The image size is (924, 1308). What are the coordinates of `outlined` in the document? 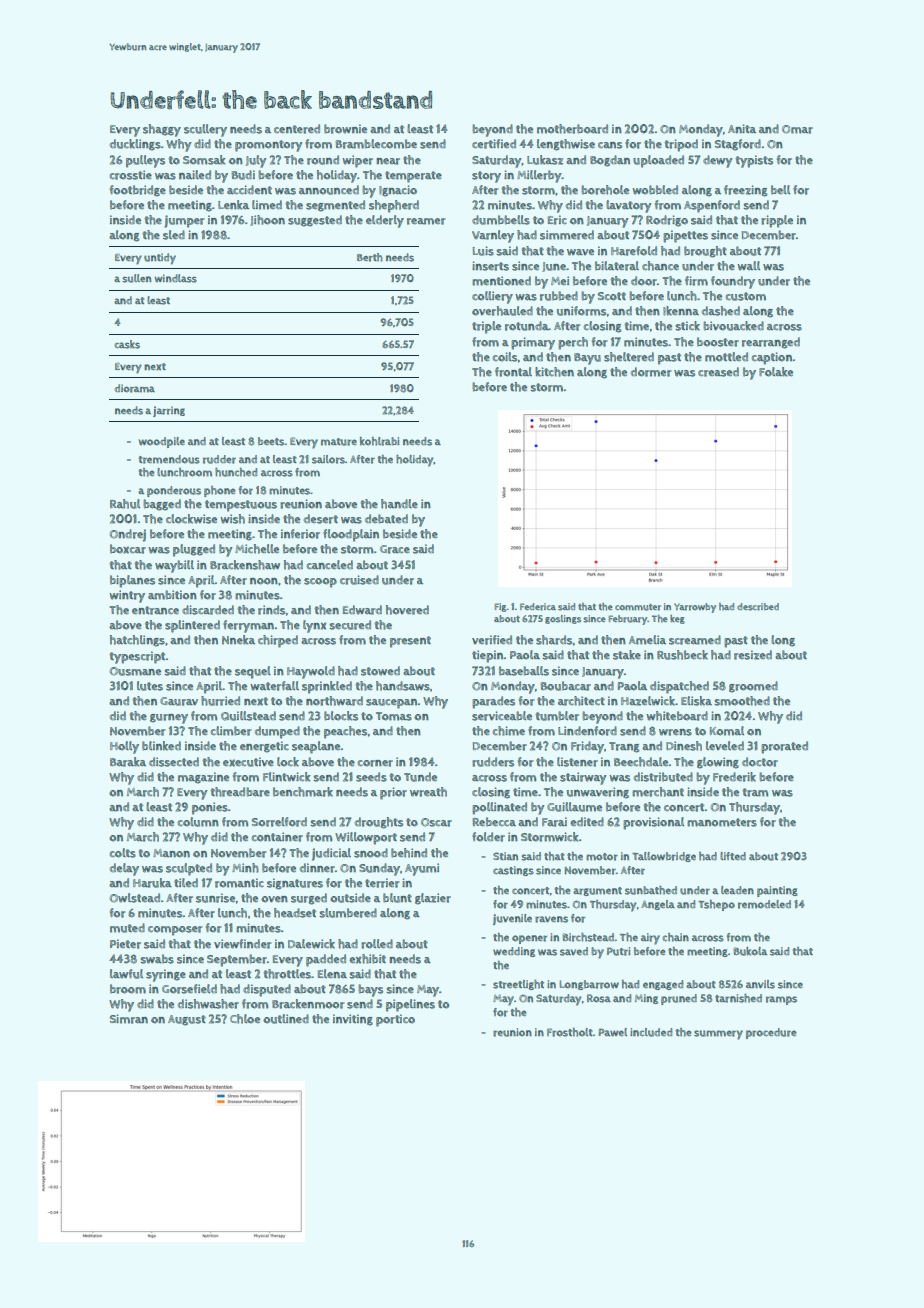 It's located at (286, 1019).
